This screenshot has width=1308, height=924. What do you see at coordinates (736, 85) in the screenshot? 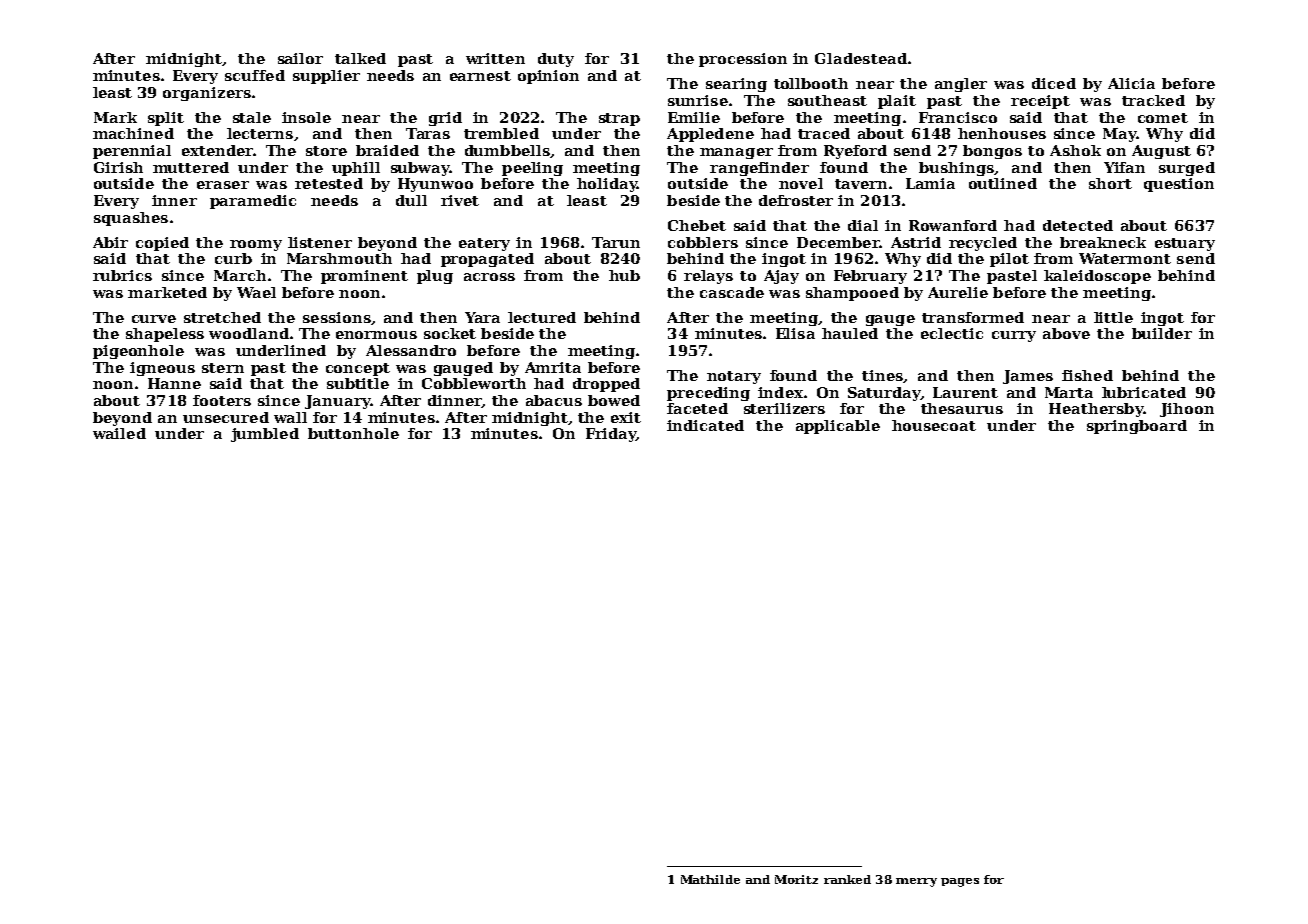
I see `searing` at bounding box center [736, 85].
